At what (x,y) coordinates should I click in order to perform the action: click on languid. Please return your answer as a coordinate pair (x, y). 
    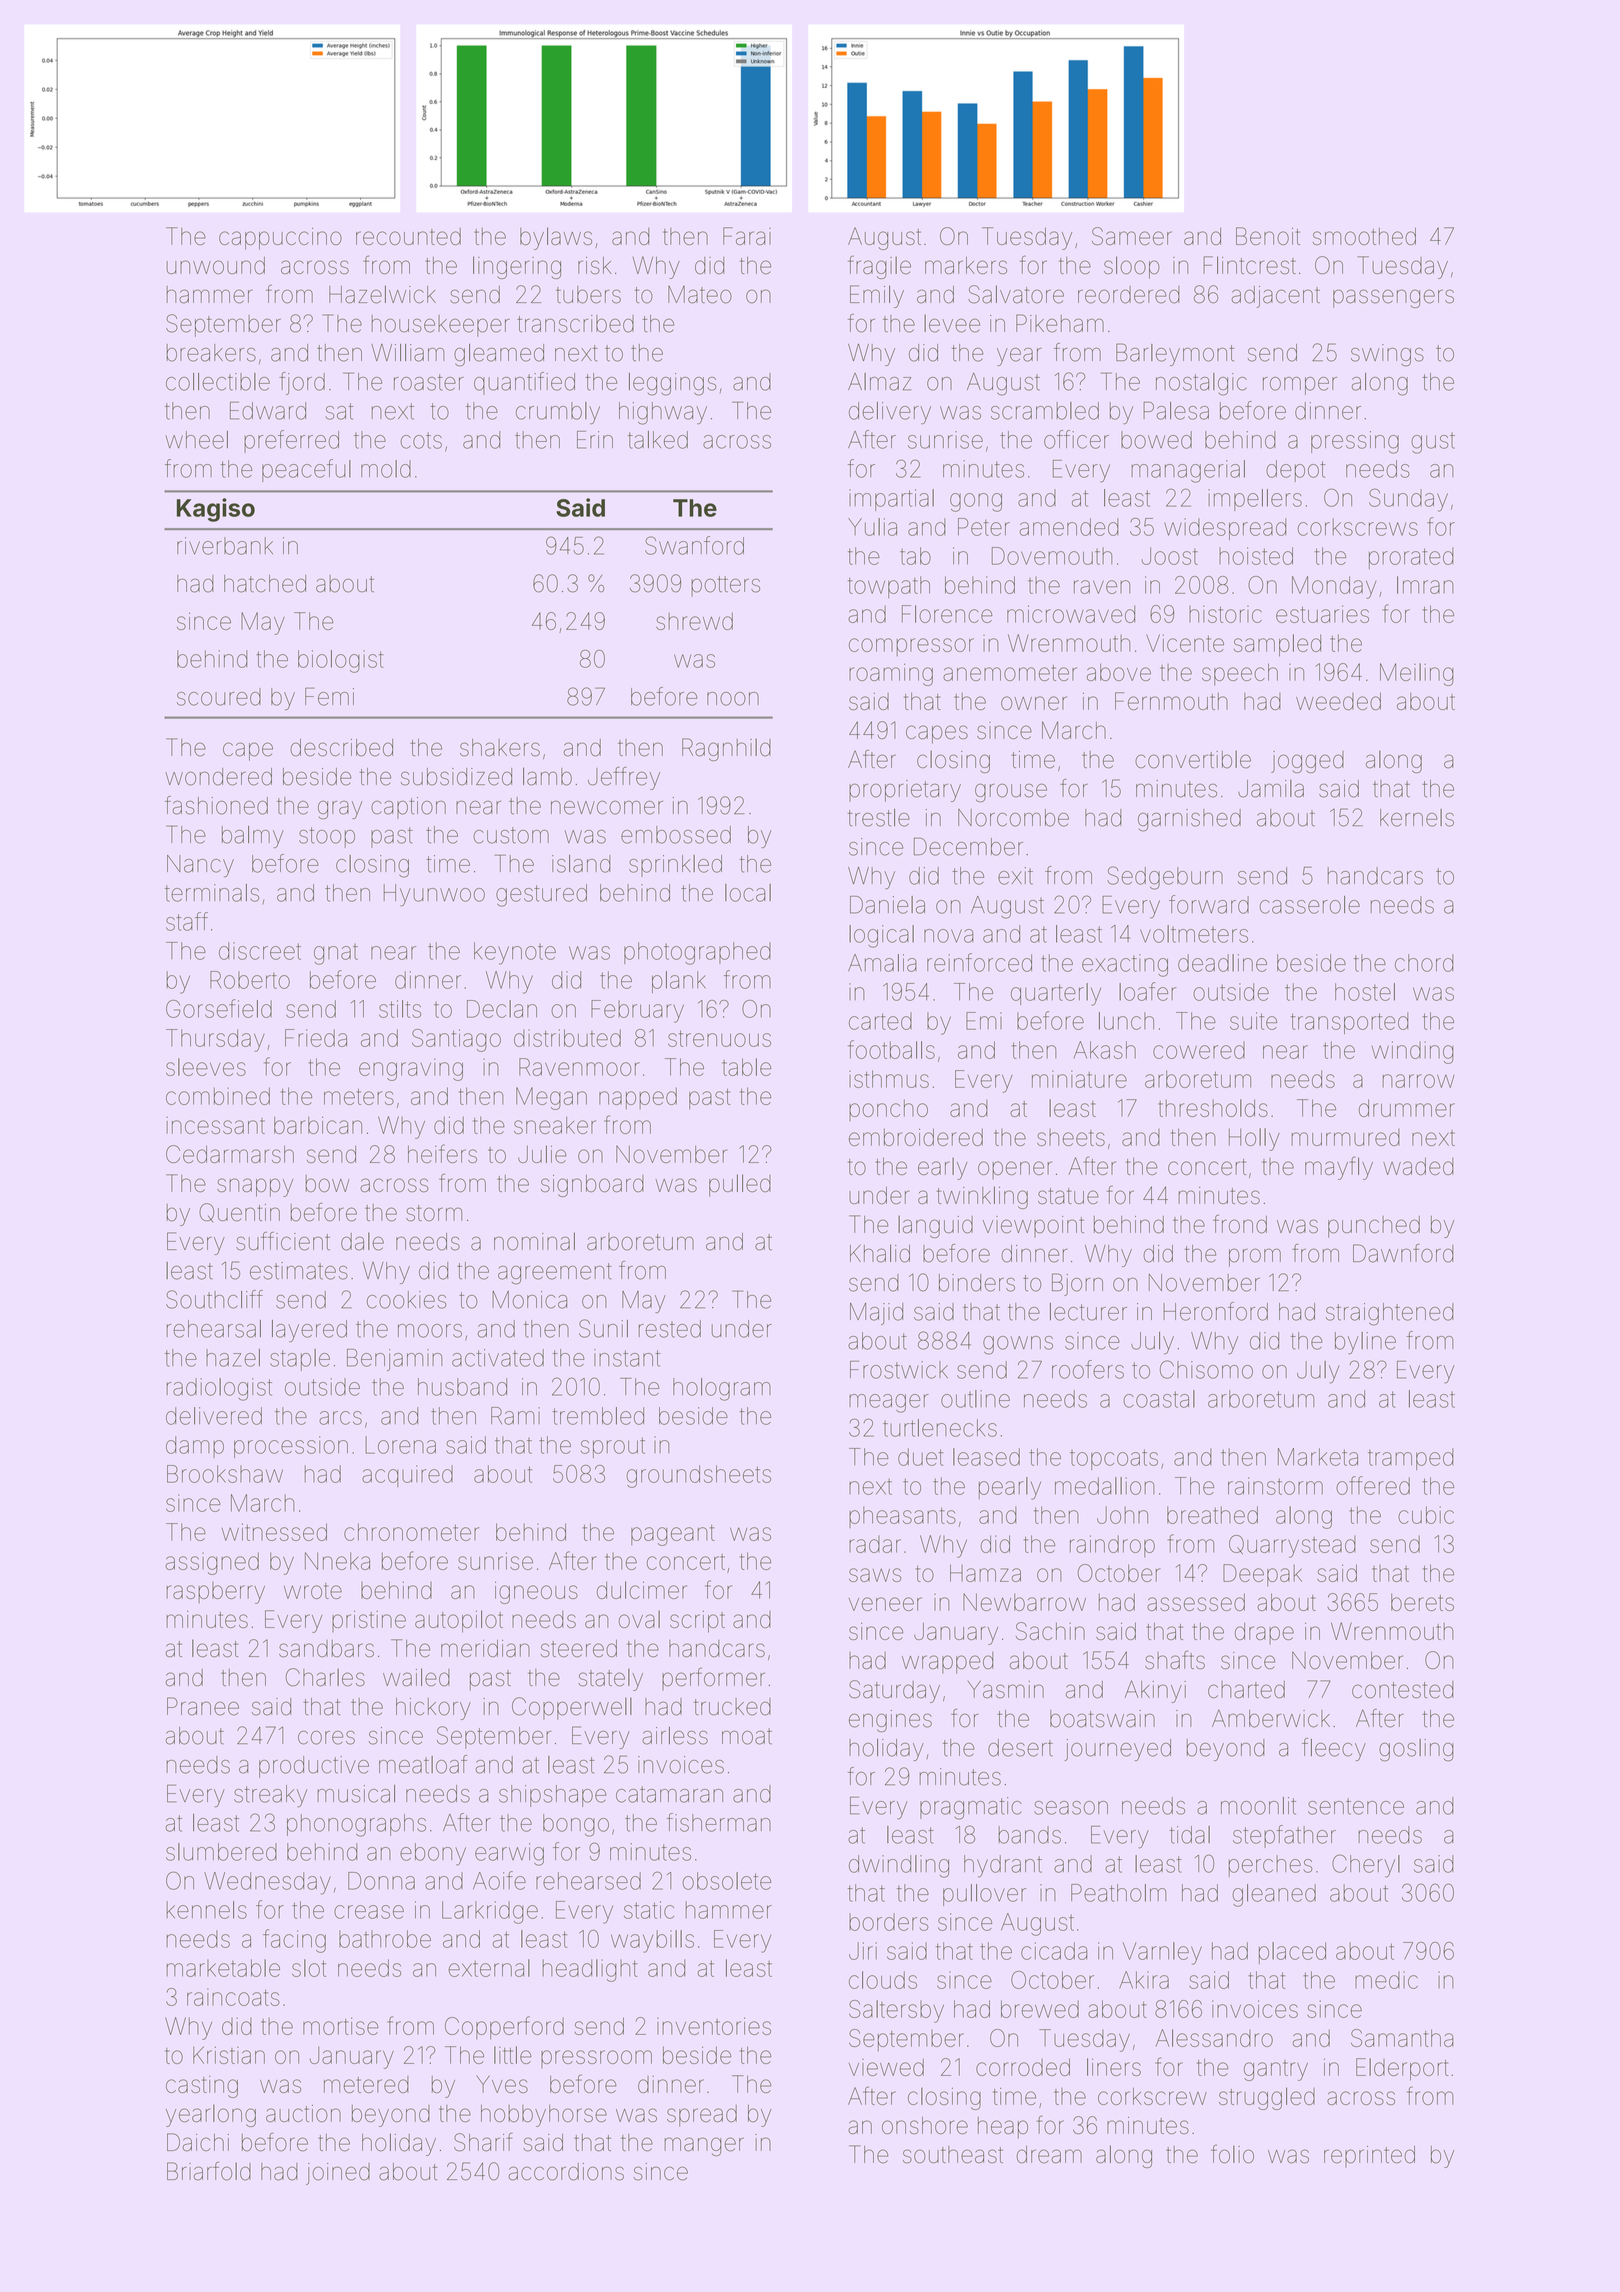
    Looking at the image, I should click on (935, 1226).
